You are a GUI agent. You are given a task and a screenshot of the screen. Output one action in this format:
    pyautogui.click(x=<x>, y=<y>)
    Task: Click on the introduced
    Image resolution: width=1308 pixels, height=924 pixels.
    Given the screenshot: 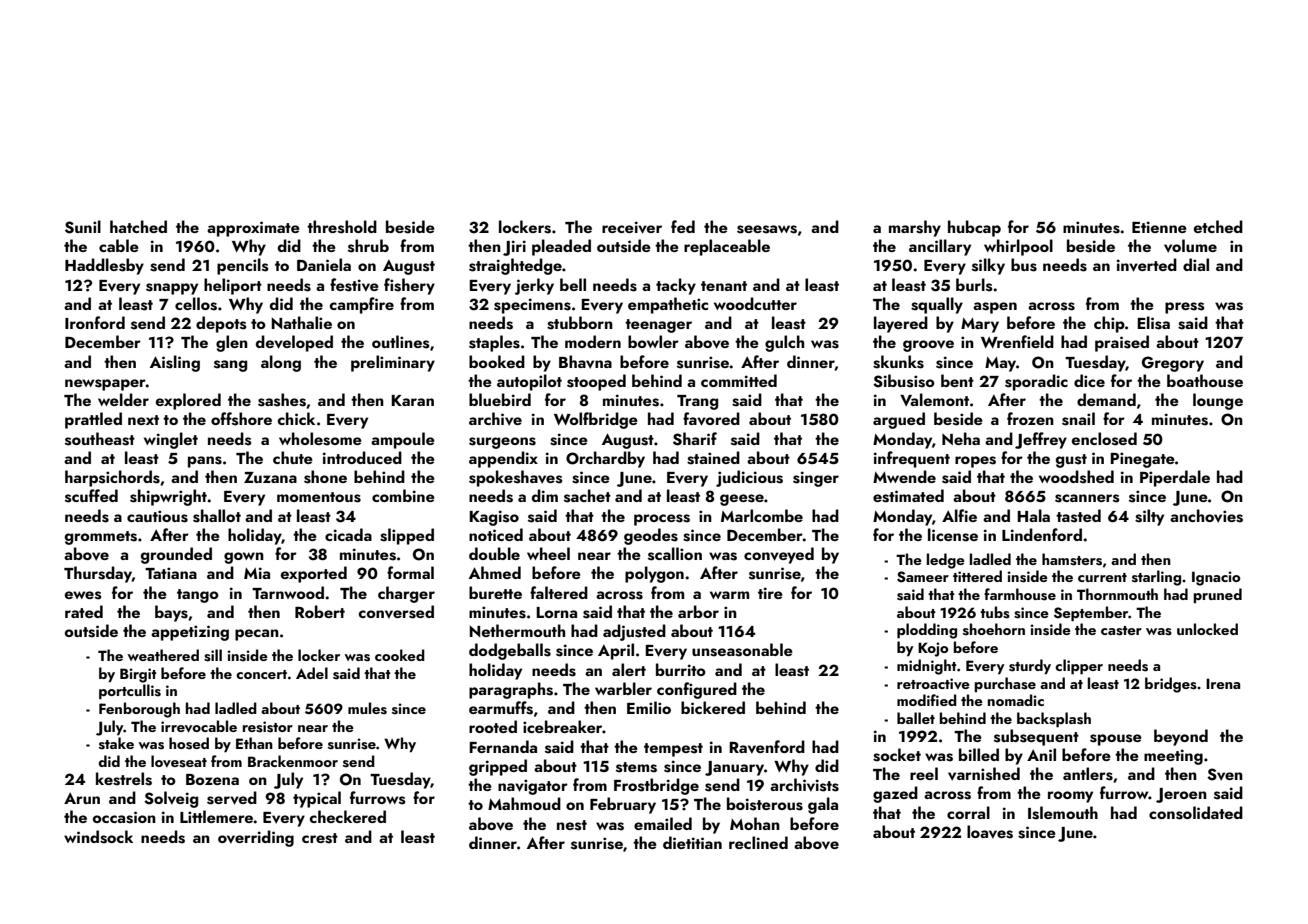 What is the action you would take?
    pyautogui.click(x=362, y=457)
